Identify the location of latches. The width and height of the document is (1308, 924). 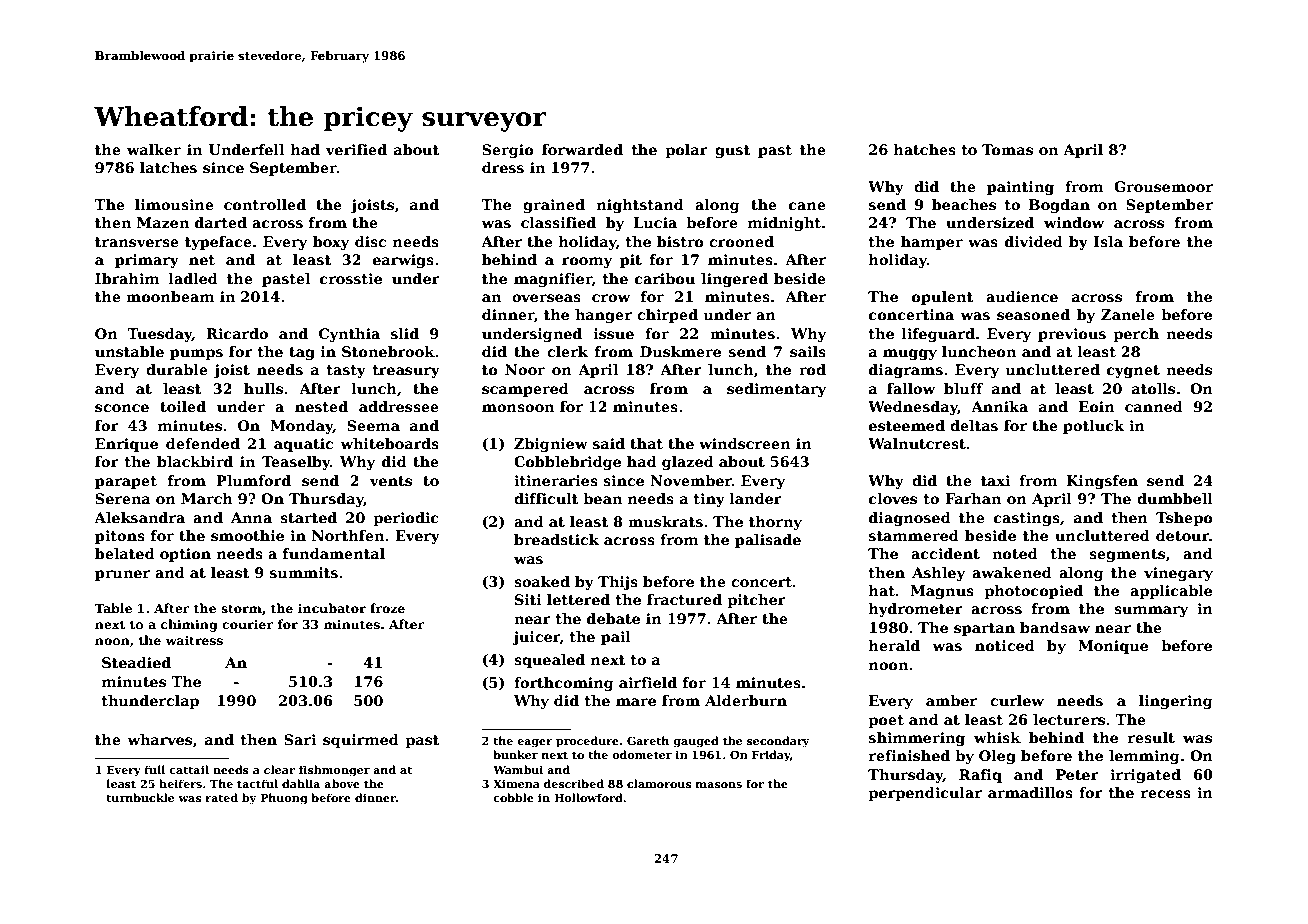
(168, 167).
